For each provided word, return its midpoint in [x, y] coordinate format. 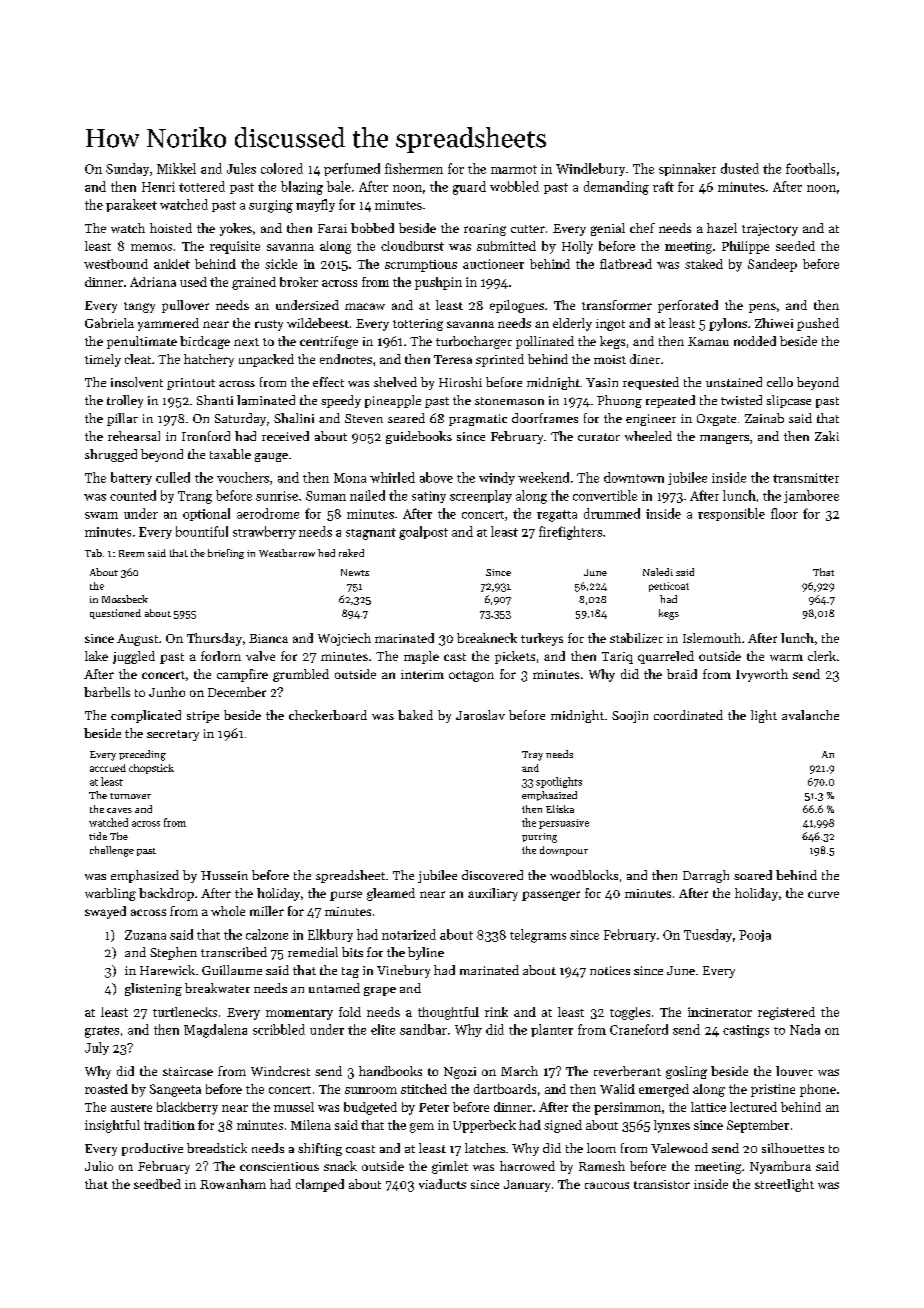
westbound [116, 264]
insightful [112, 1126]
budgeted [370, 1108]
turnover [130, 796]
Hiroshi [460, 382]
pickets [515, 657]
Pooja [755, 936]
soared [753, 875]
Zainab [764, 418]
